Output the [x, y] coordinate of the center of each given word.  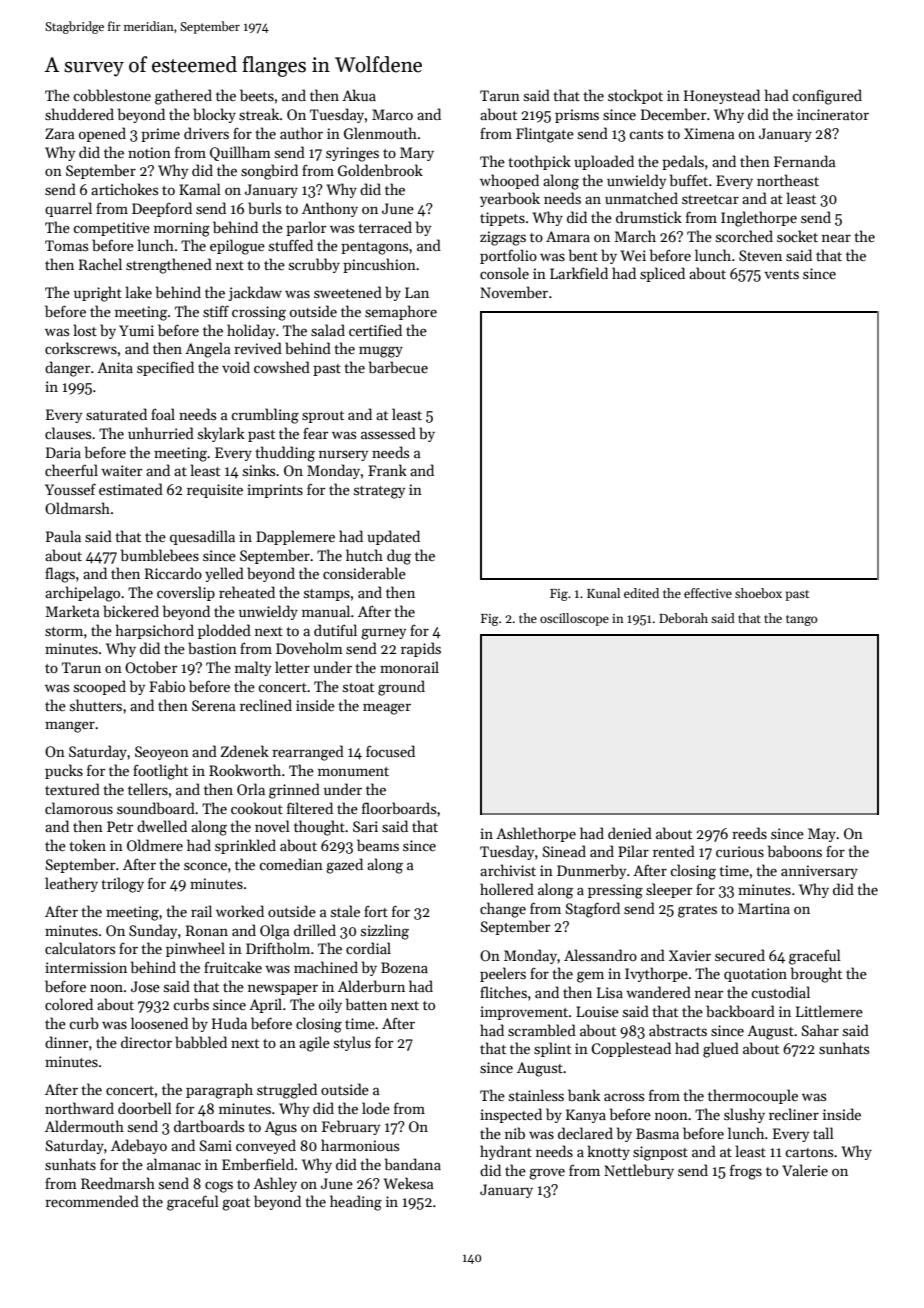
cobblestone [112, 95]
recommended [92, 1201]
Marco [392, 114]
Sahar [820, 1030]
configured [827, 97]
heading [356, 1203]
